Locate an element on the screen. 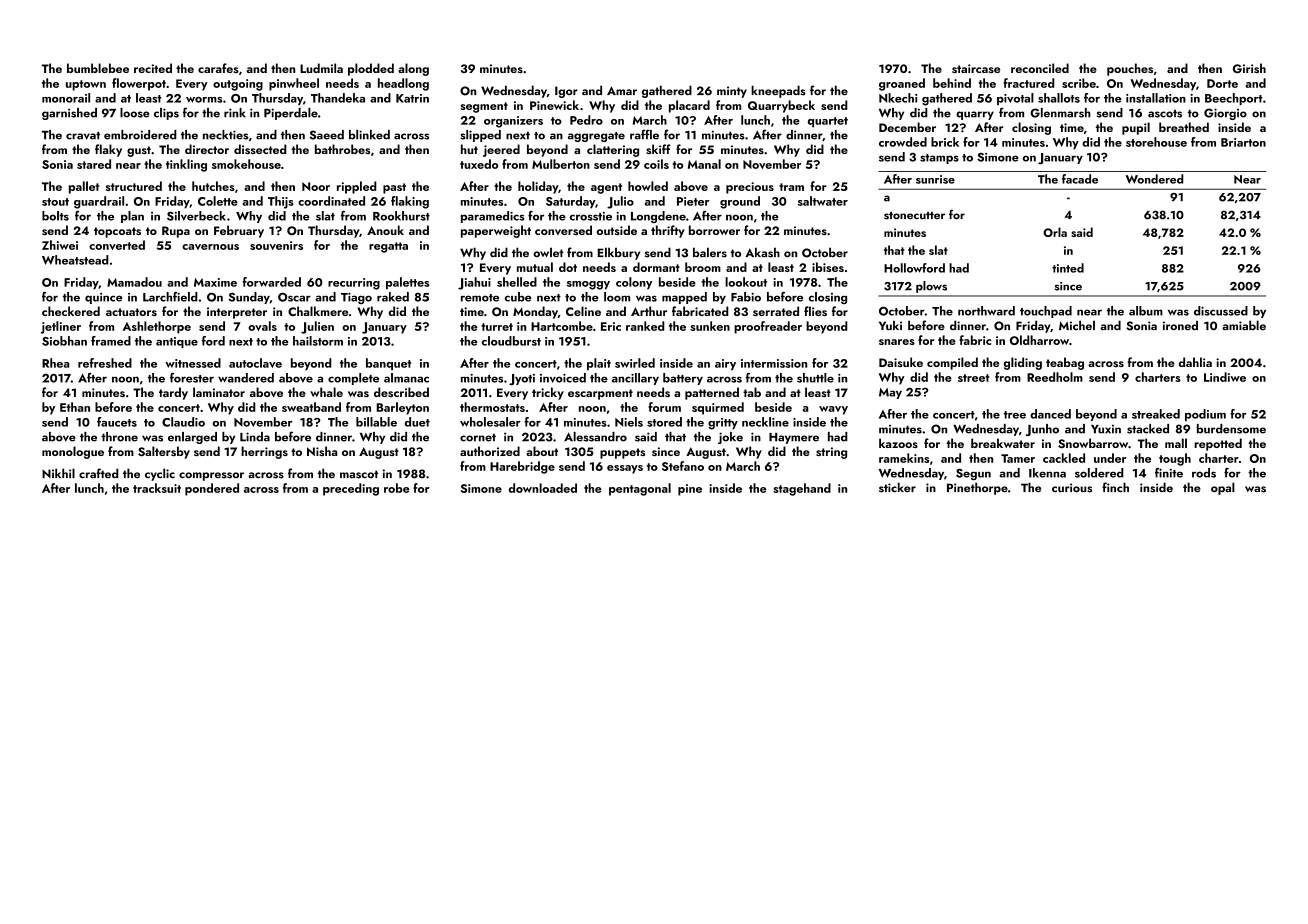 The width and height of the screenshot is (1308, 924). bumblebee is located at coordinates (98, 68).
